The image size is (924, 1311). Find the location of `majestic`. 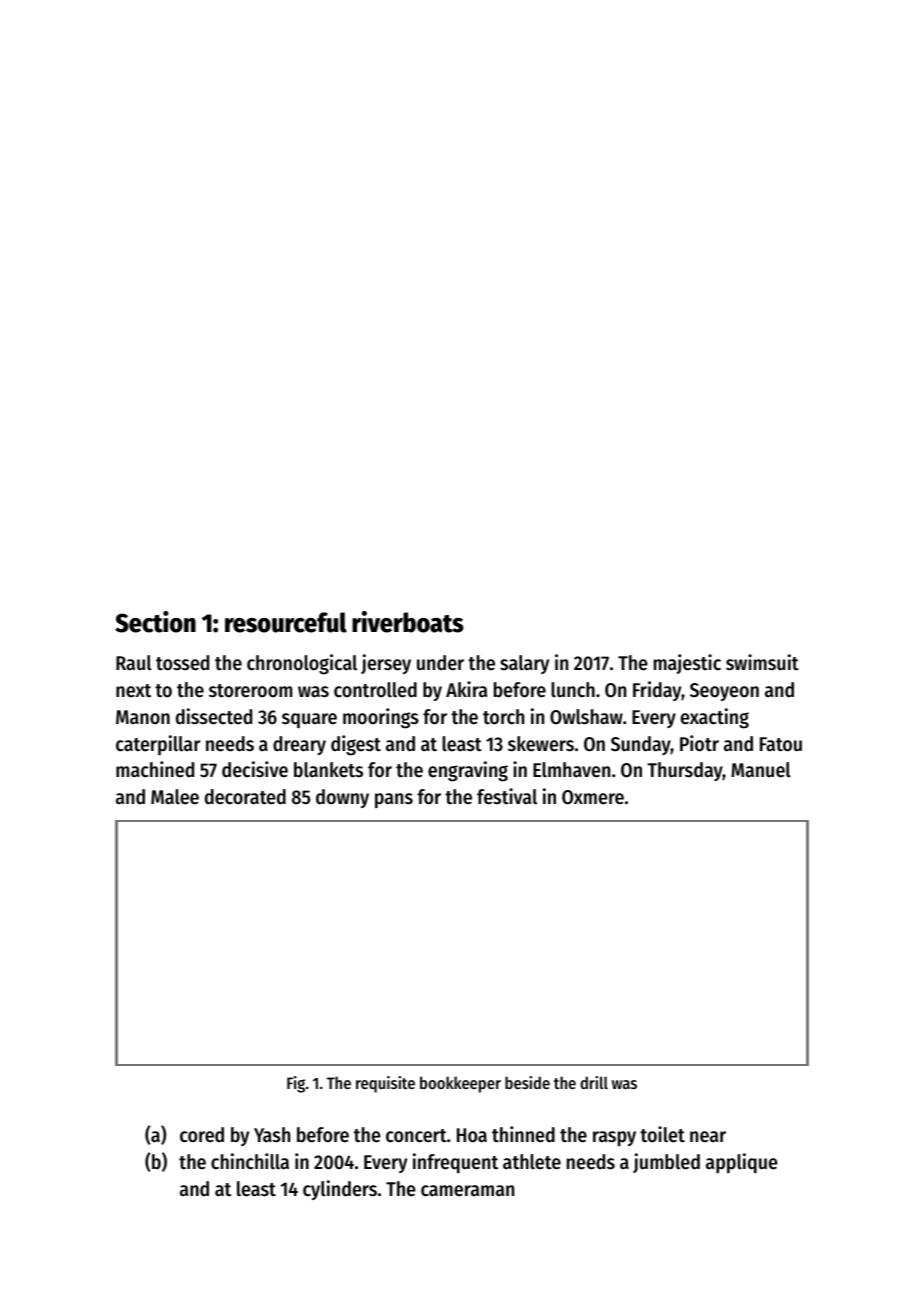

majestic is located at coordinates (687, 664).
